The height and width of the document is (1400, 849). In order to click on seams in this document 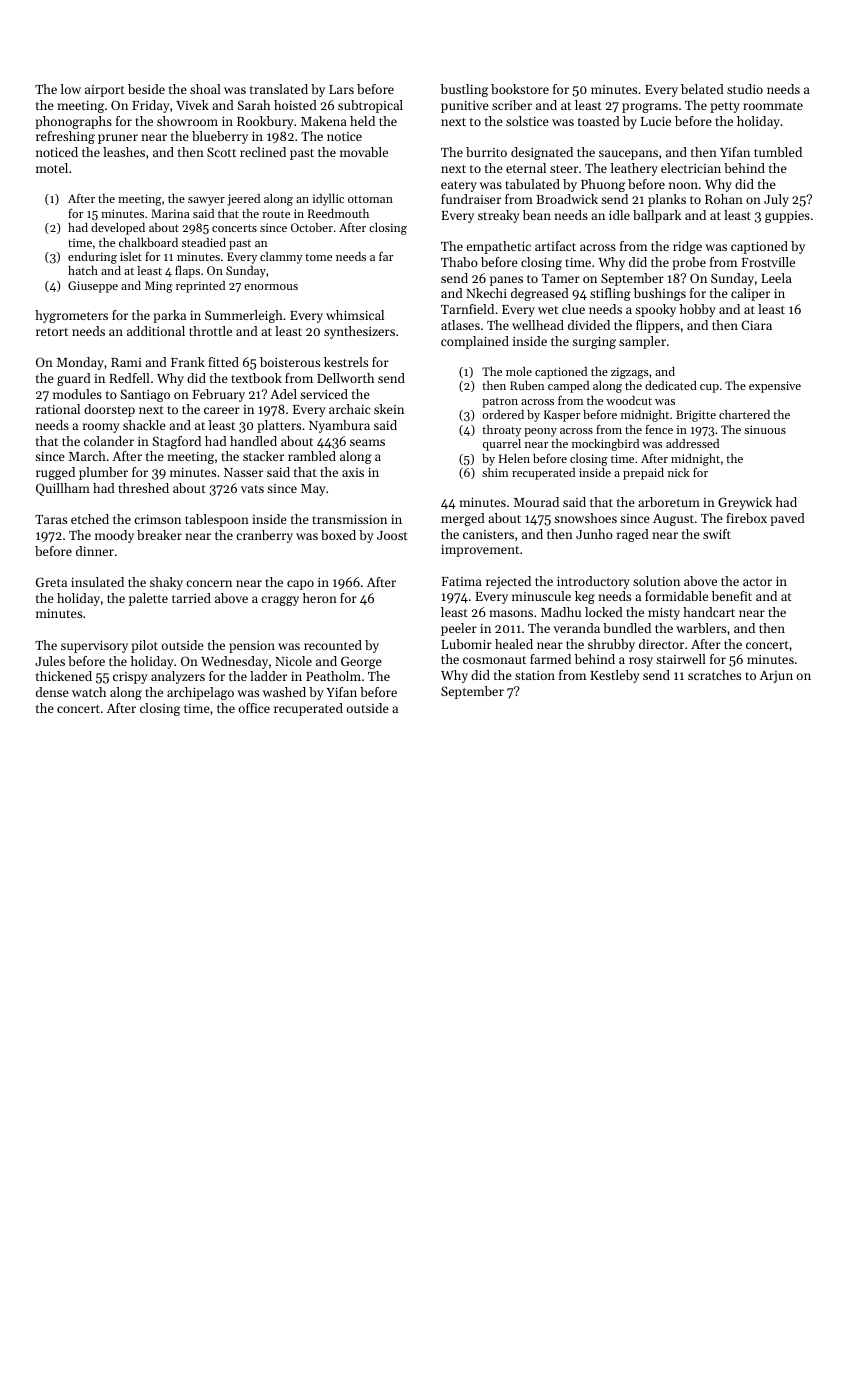, I will do `click(367, 442)`.
